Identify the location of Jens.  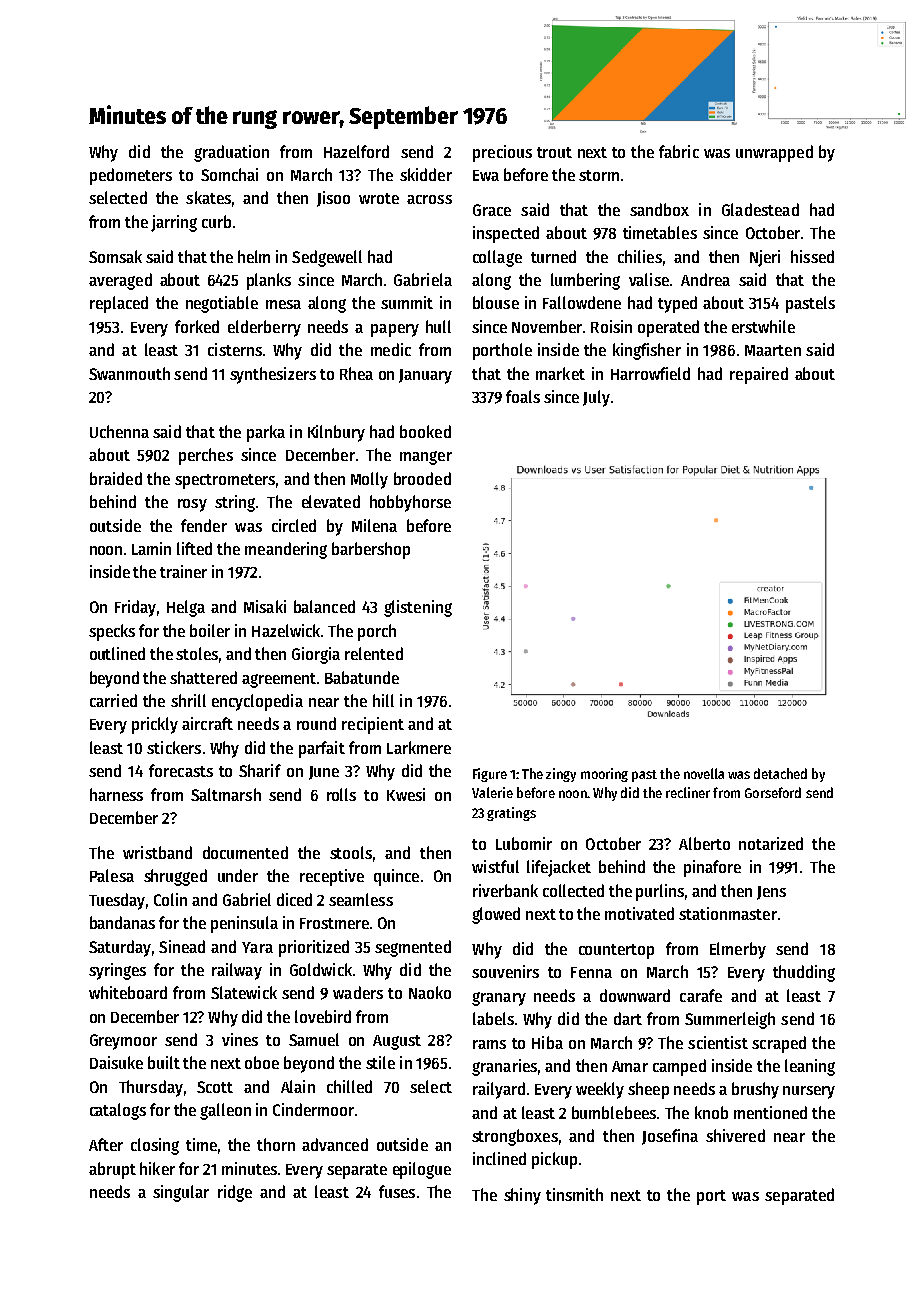
(771, 893).
